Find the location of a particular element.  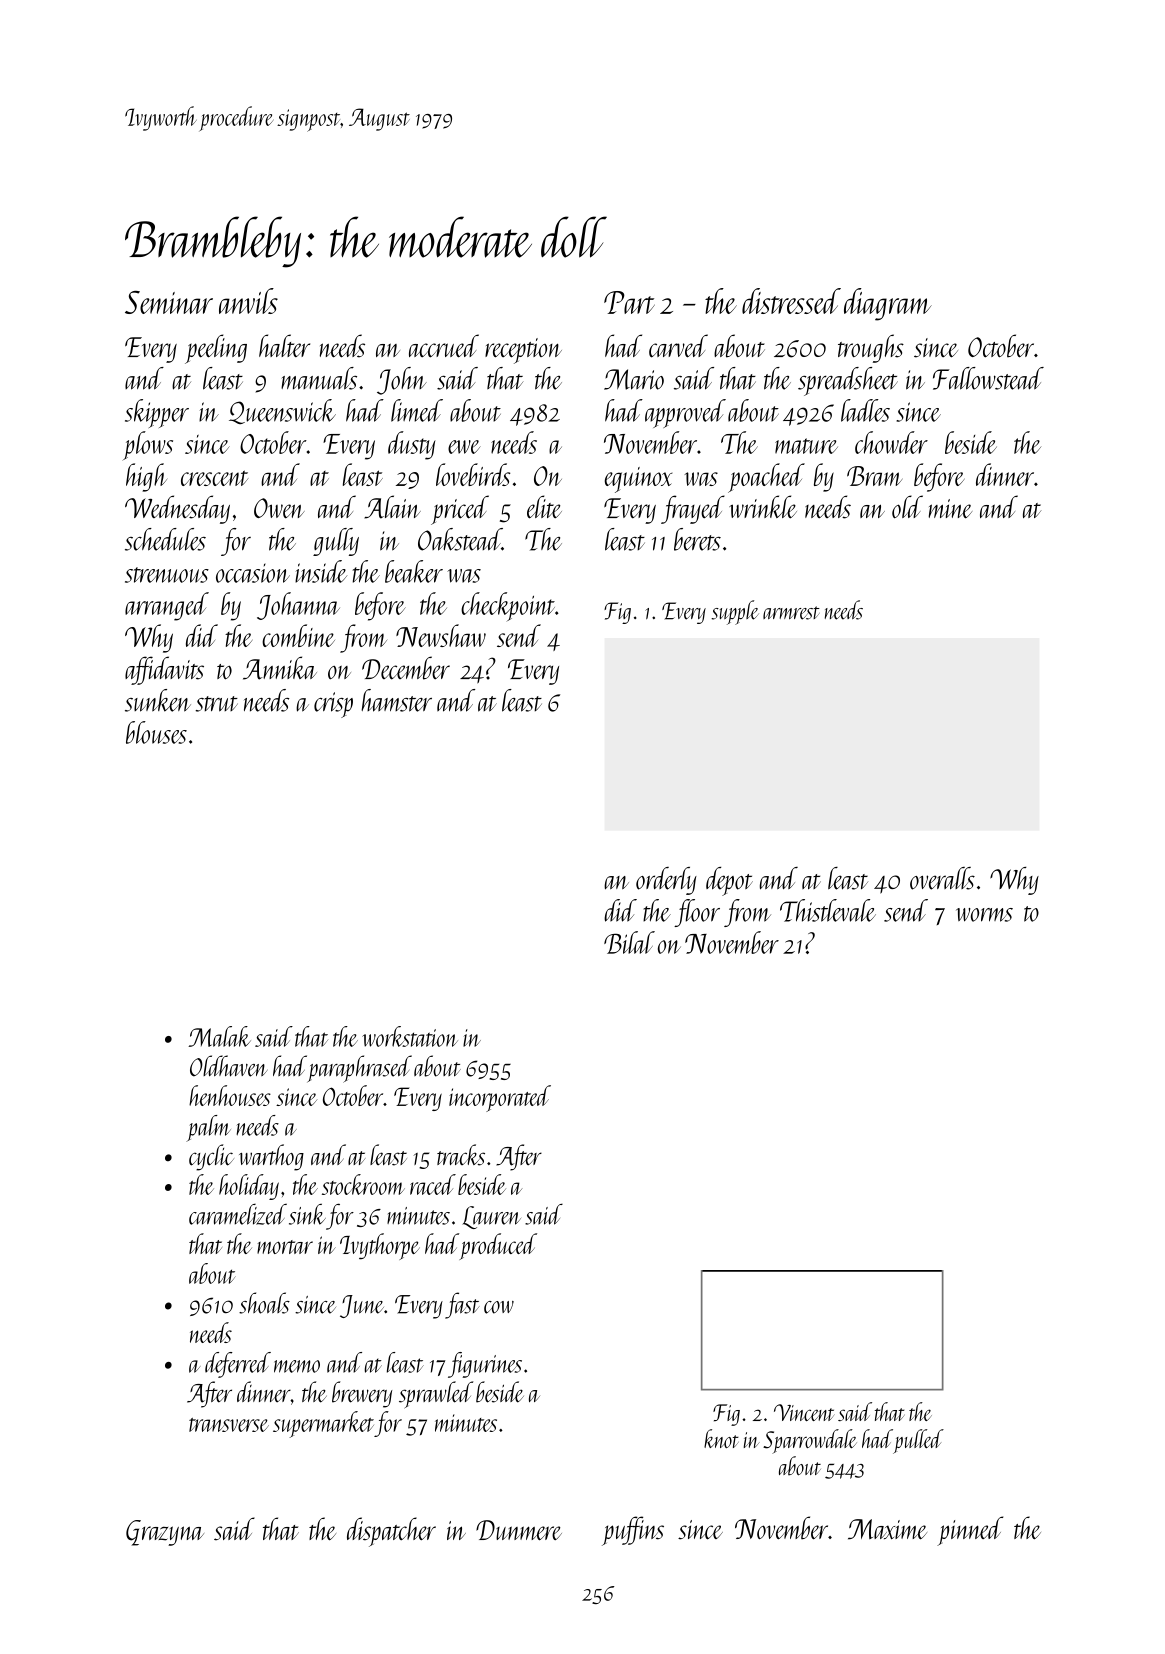

Seminar is located at coordinates (169, 302).
